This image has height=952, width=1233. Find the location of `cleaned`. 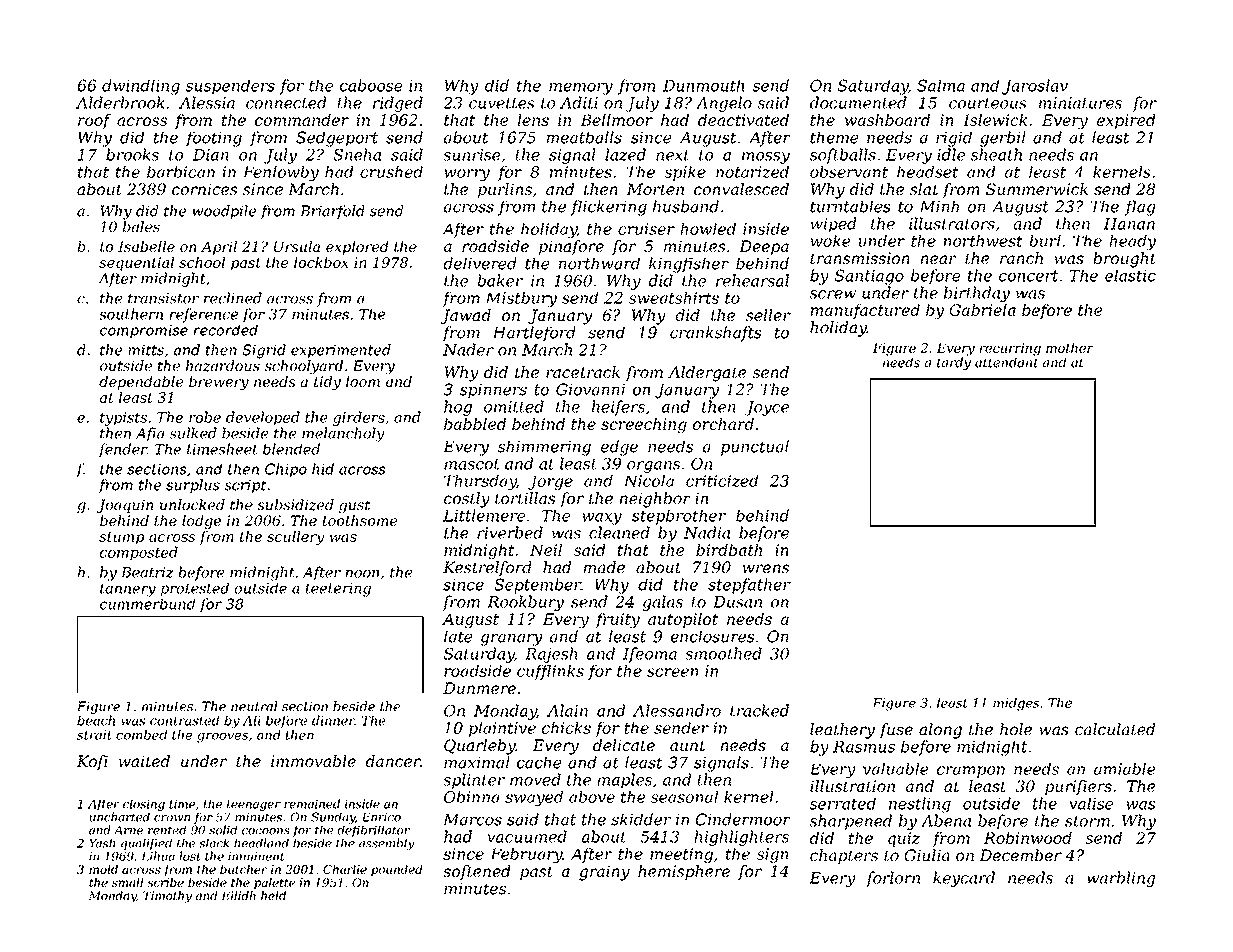

cleaned is located at coordinates (619, 532).
